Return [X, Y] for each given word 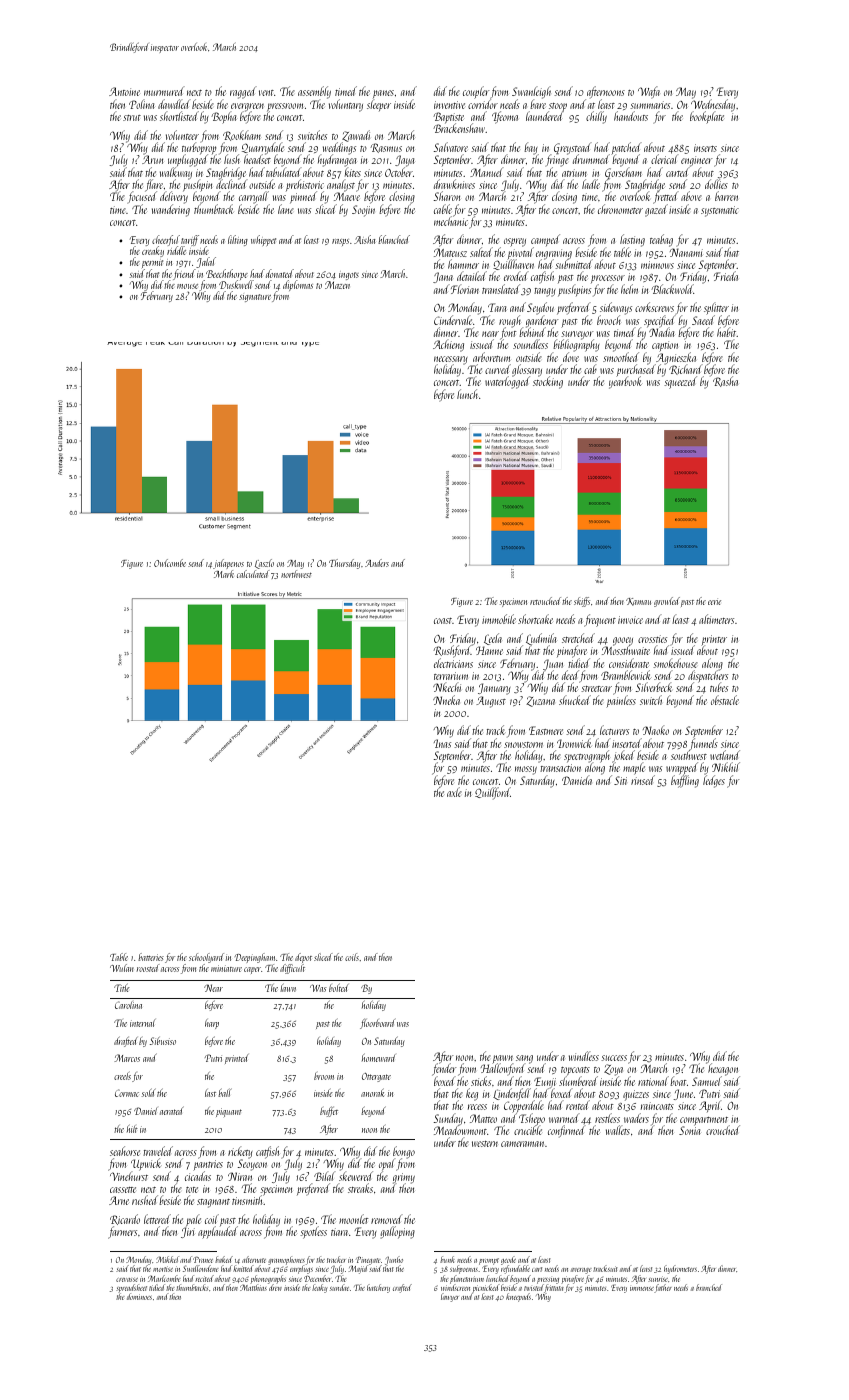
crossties [652, 639]
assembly [314, 93]
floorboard [377, 1024]
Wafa [649, 92]
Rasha [725, 382]
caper [252, 970]
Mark [224, 574]
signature [255, 298]
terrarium [451, 676]
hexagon [724, 1070]
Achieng [448, 345]
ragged [243, 92]
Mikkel [167, 1259]
